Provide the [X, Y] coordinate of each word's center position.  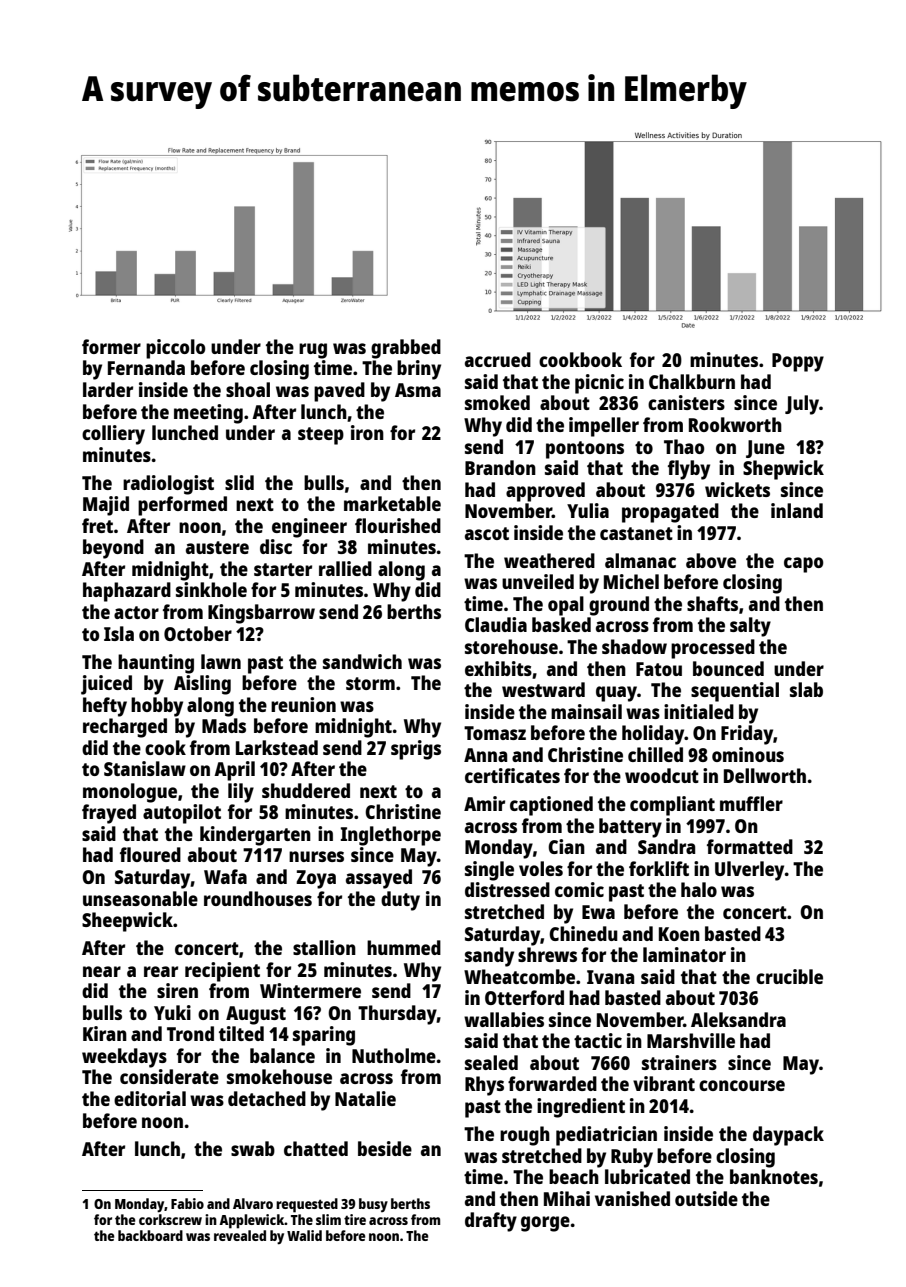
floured [150, 854]
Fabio [187, 1203]
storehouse [511, 646]
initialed [699, 711]
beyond [113, 549]
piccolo [176, 349]
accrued [498, 359]
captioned [551, 806]
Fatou [659, 669]
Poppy [798, 362]
